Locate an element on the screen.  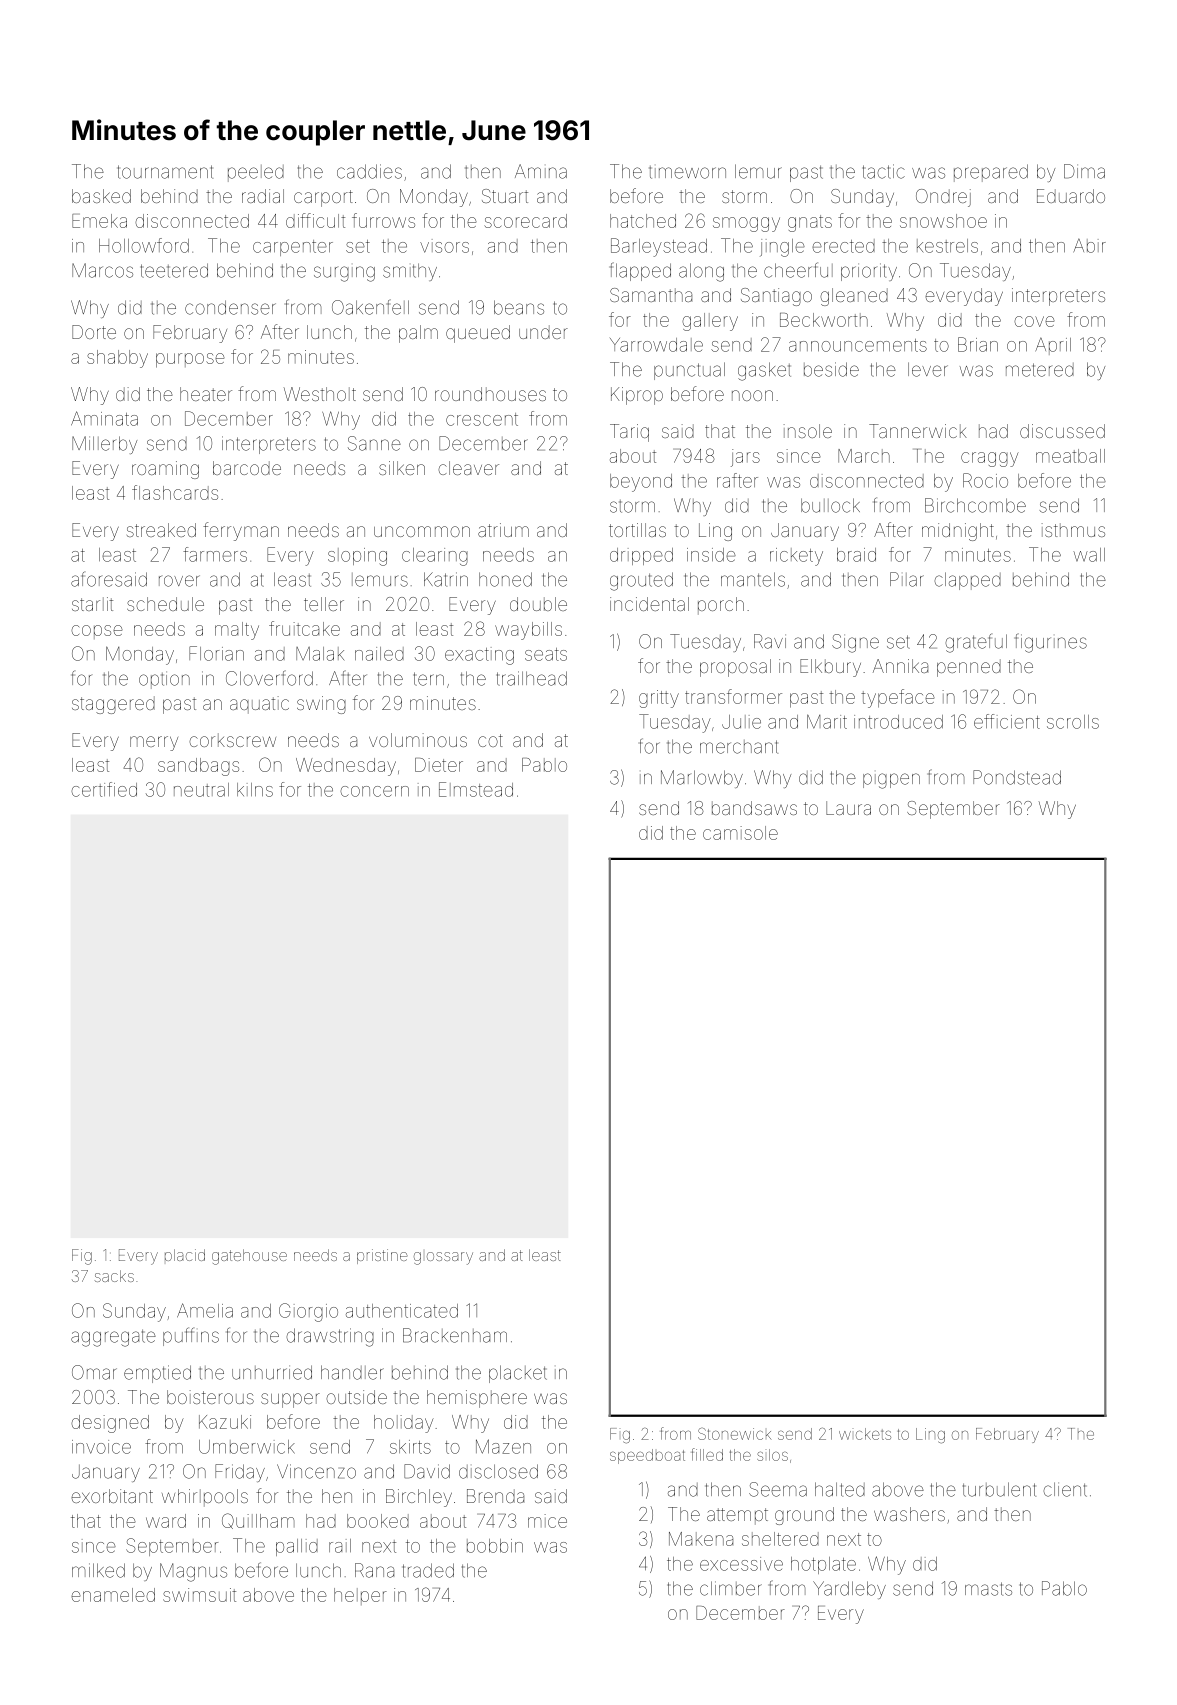
beans is located at coordinates (519, 307).
